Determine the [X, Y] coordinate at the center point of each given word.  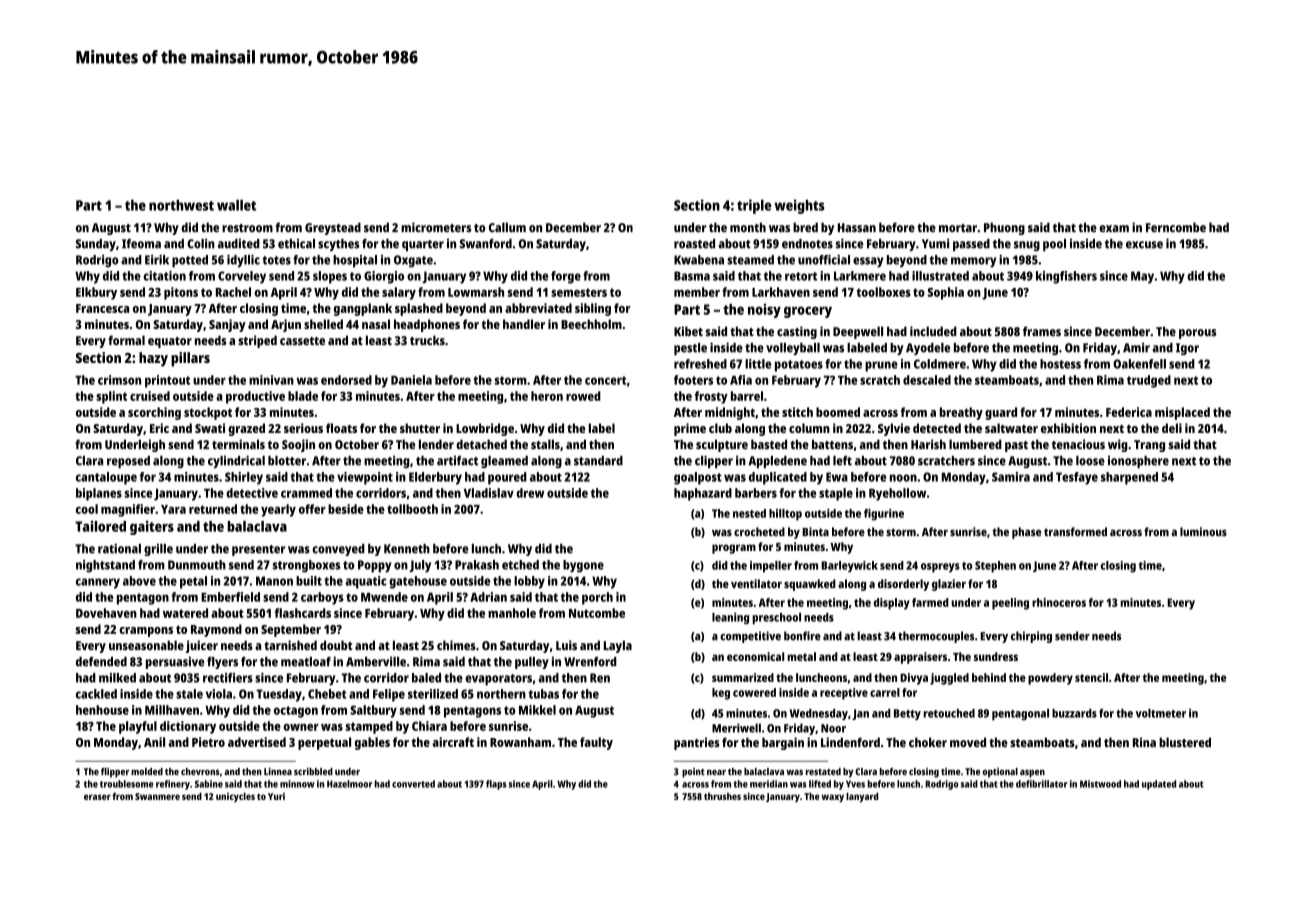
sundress [996, 656]
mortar [958, 228]
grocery [808, 312]
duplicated [778, 478]
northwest [181, 205]
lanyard [862, 797]
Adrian [488, 597]
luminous [1203, 531]
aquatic [366, 582]
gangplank [363, 309]
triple [754, 206]
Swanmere [157, 796]
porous [1197, 334]
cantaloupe [106, 478]
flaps [496, 785]
